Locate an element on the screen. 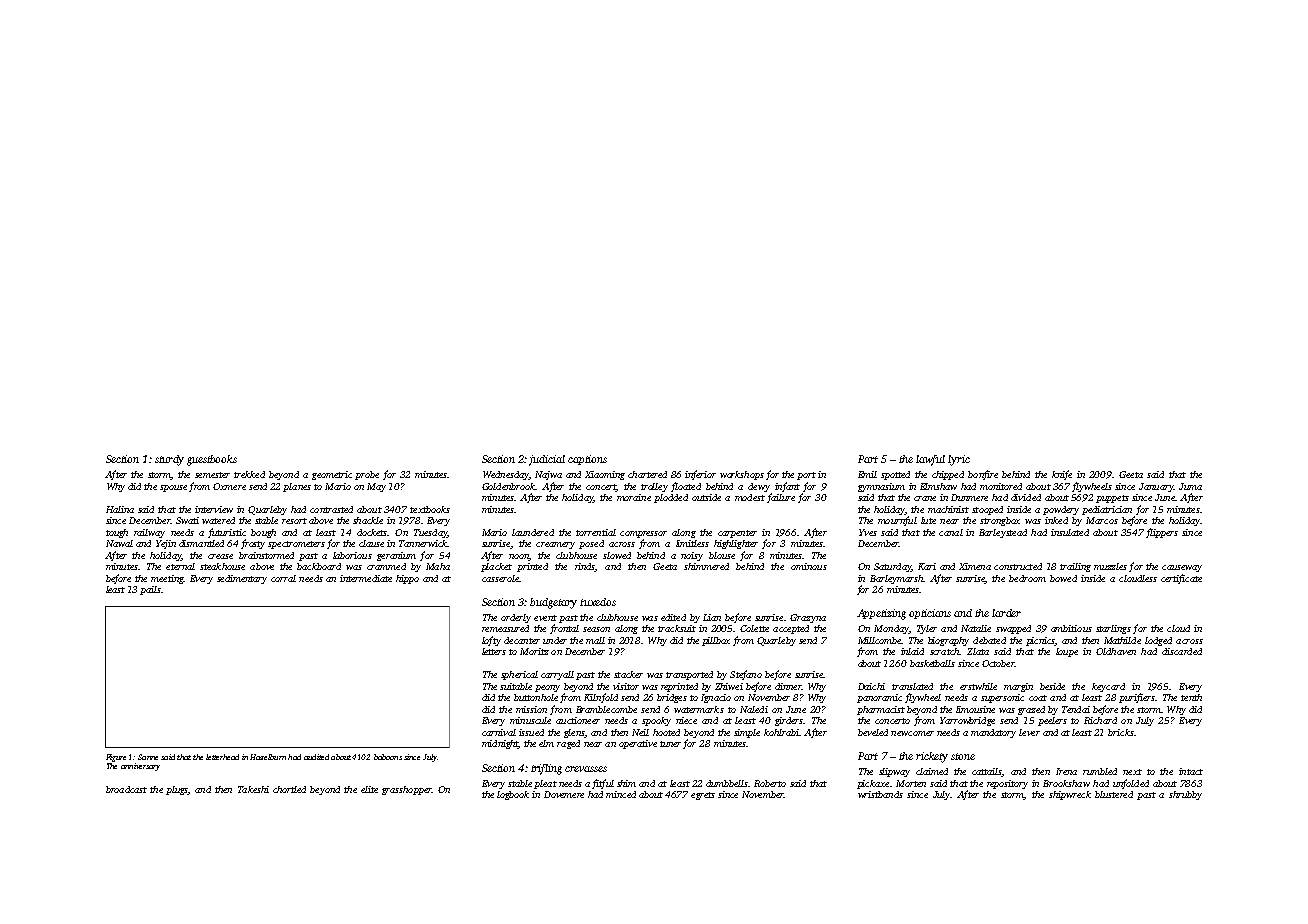 This screenshot has width=1308, height=924. probe is located at coordinates (367, 475).
